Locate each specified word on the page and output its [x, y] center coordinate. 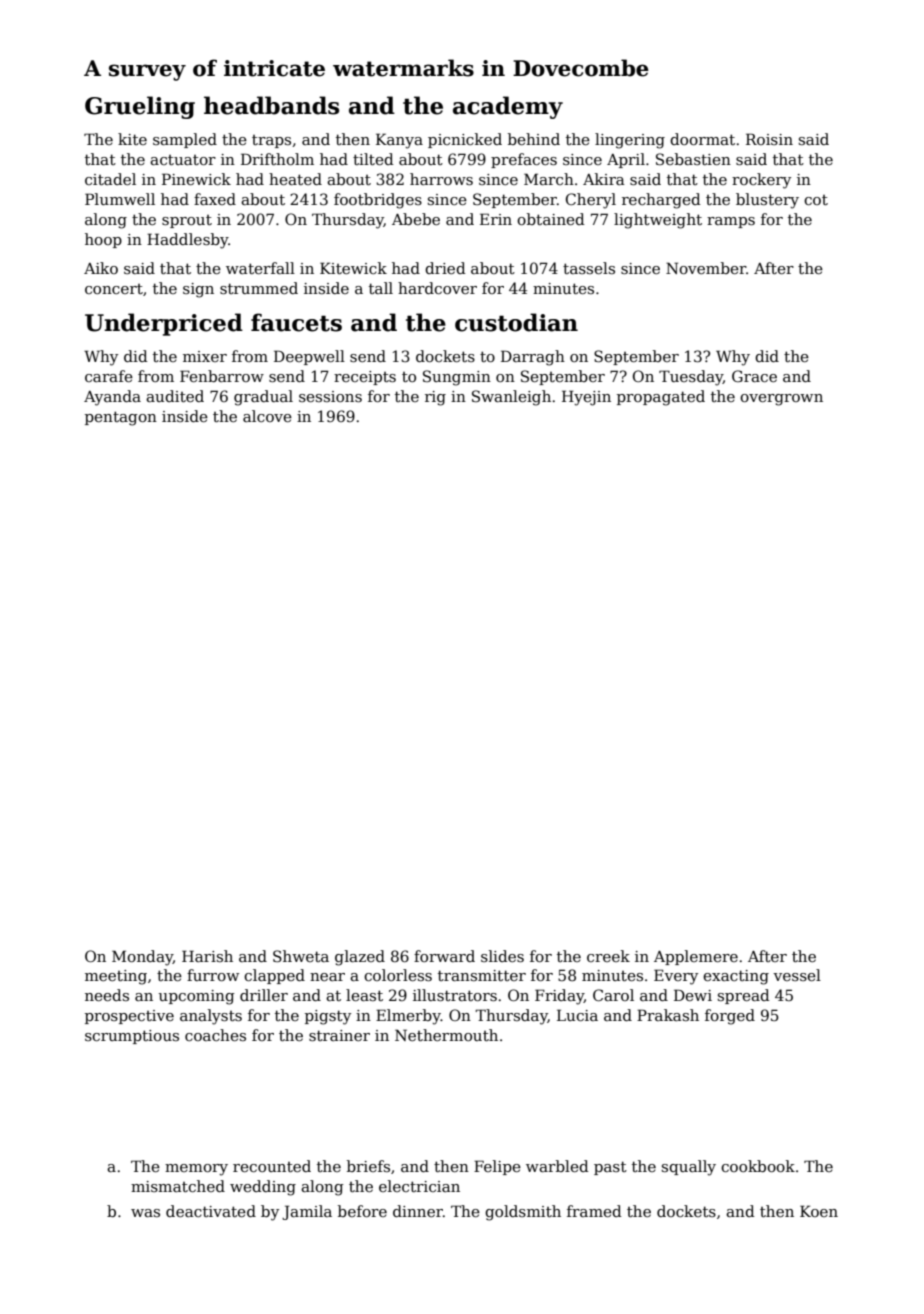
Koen [819, 1211]
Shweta [301, 956]
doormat [702, 139]
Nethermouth [446, 1035]
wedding [263, 1188]
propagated [661, 398]
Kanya [399, 141]
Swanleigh [511, 398]
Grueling [140, 107]
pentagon [121, 418]
